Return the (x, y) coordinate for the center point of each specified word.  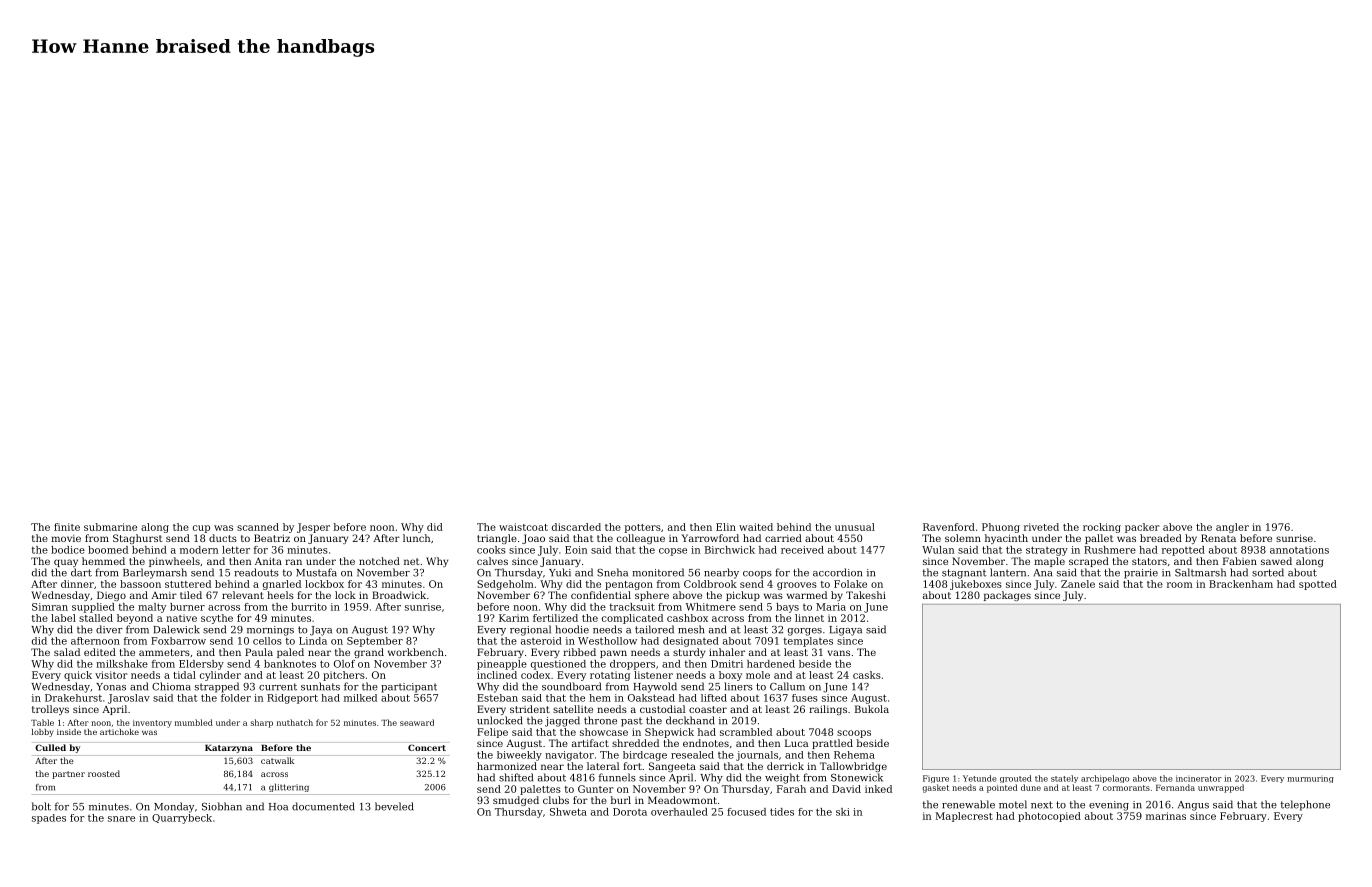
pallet (1099, 539)
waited (756, 527)
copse (673, 552)
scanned (258, 527)
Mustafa (316, 572)
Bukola (872, 709)
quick (78, 676)
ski (843, 812)
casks (867, 675)
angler (1232, 528)
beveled (394, 806)
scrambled (746, 732)
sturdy (689, 653)
